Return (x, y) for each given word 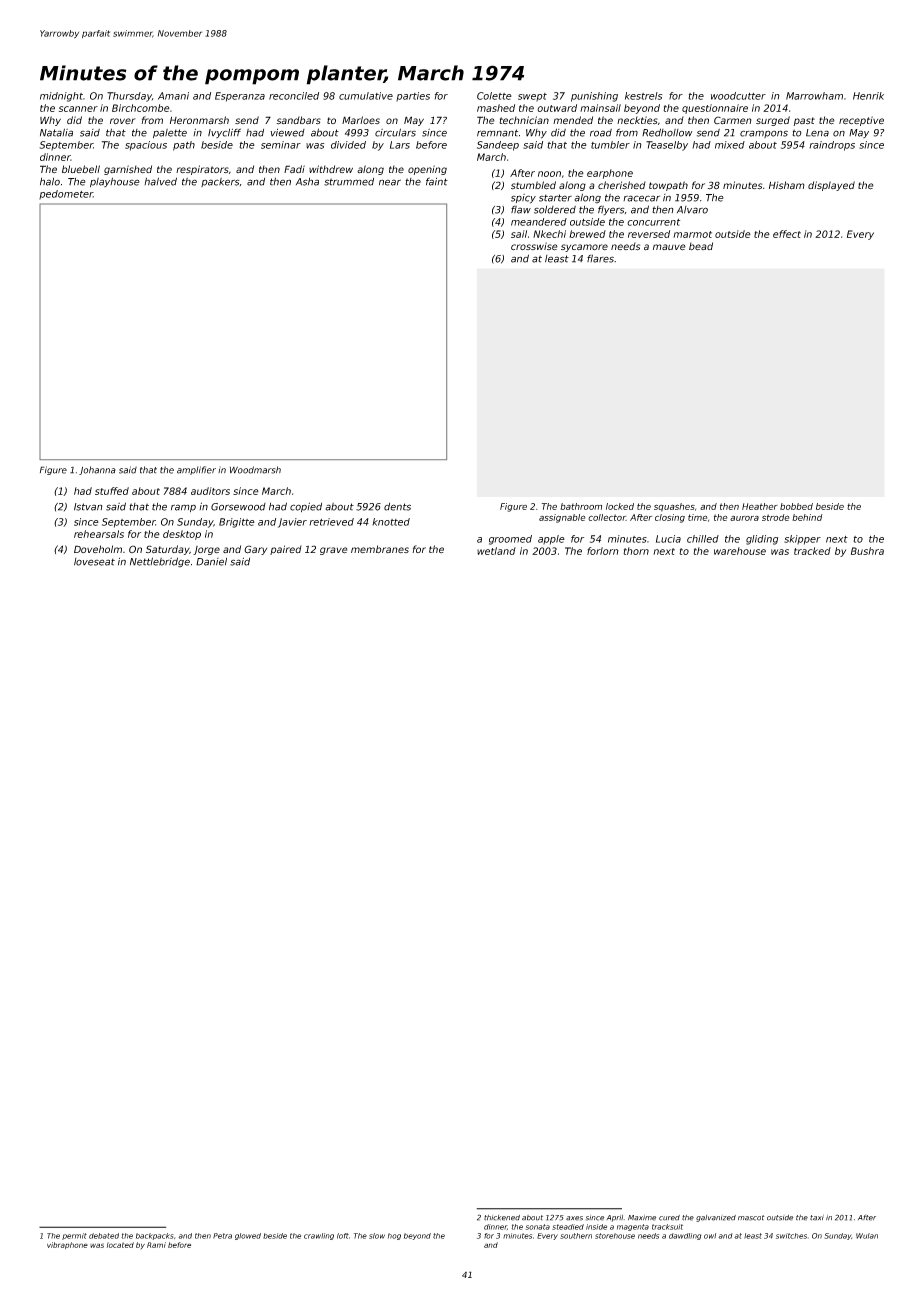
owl (710, 1236)
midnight (61, 97)
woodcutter (738, 96)
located (120, 1245)
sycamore (584, 248)
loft (343, 1236)
